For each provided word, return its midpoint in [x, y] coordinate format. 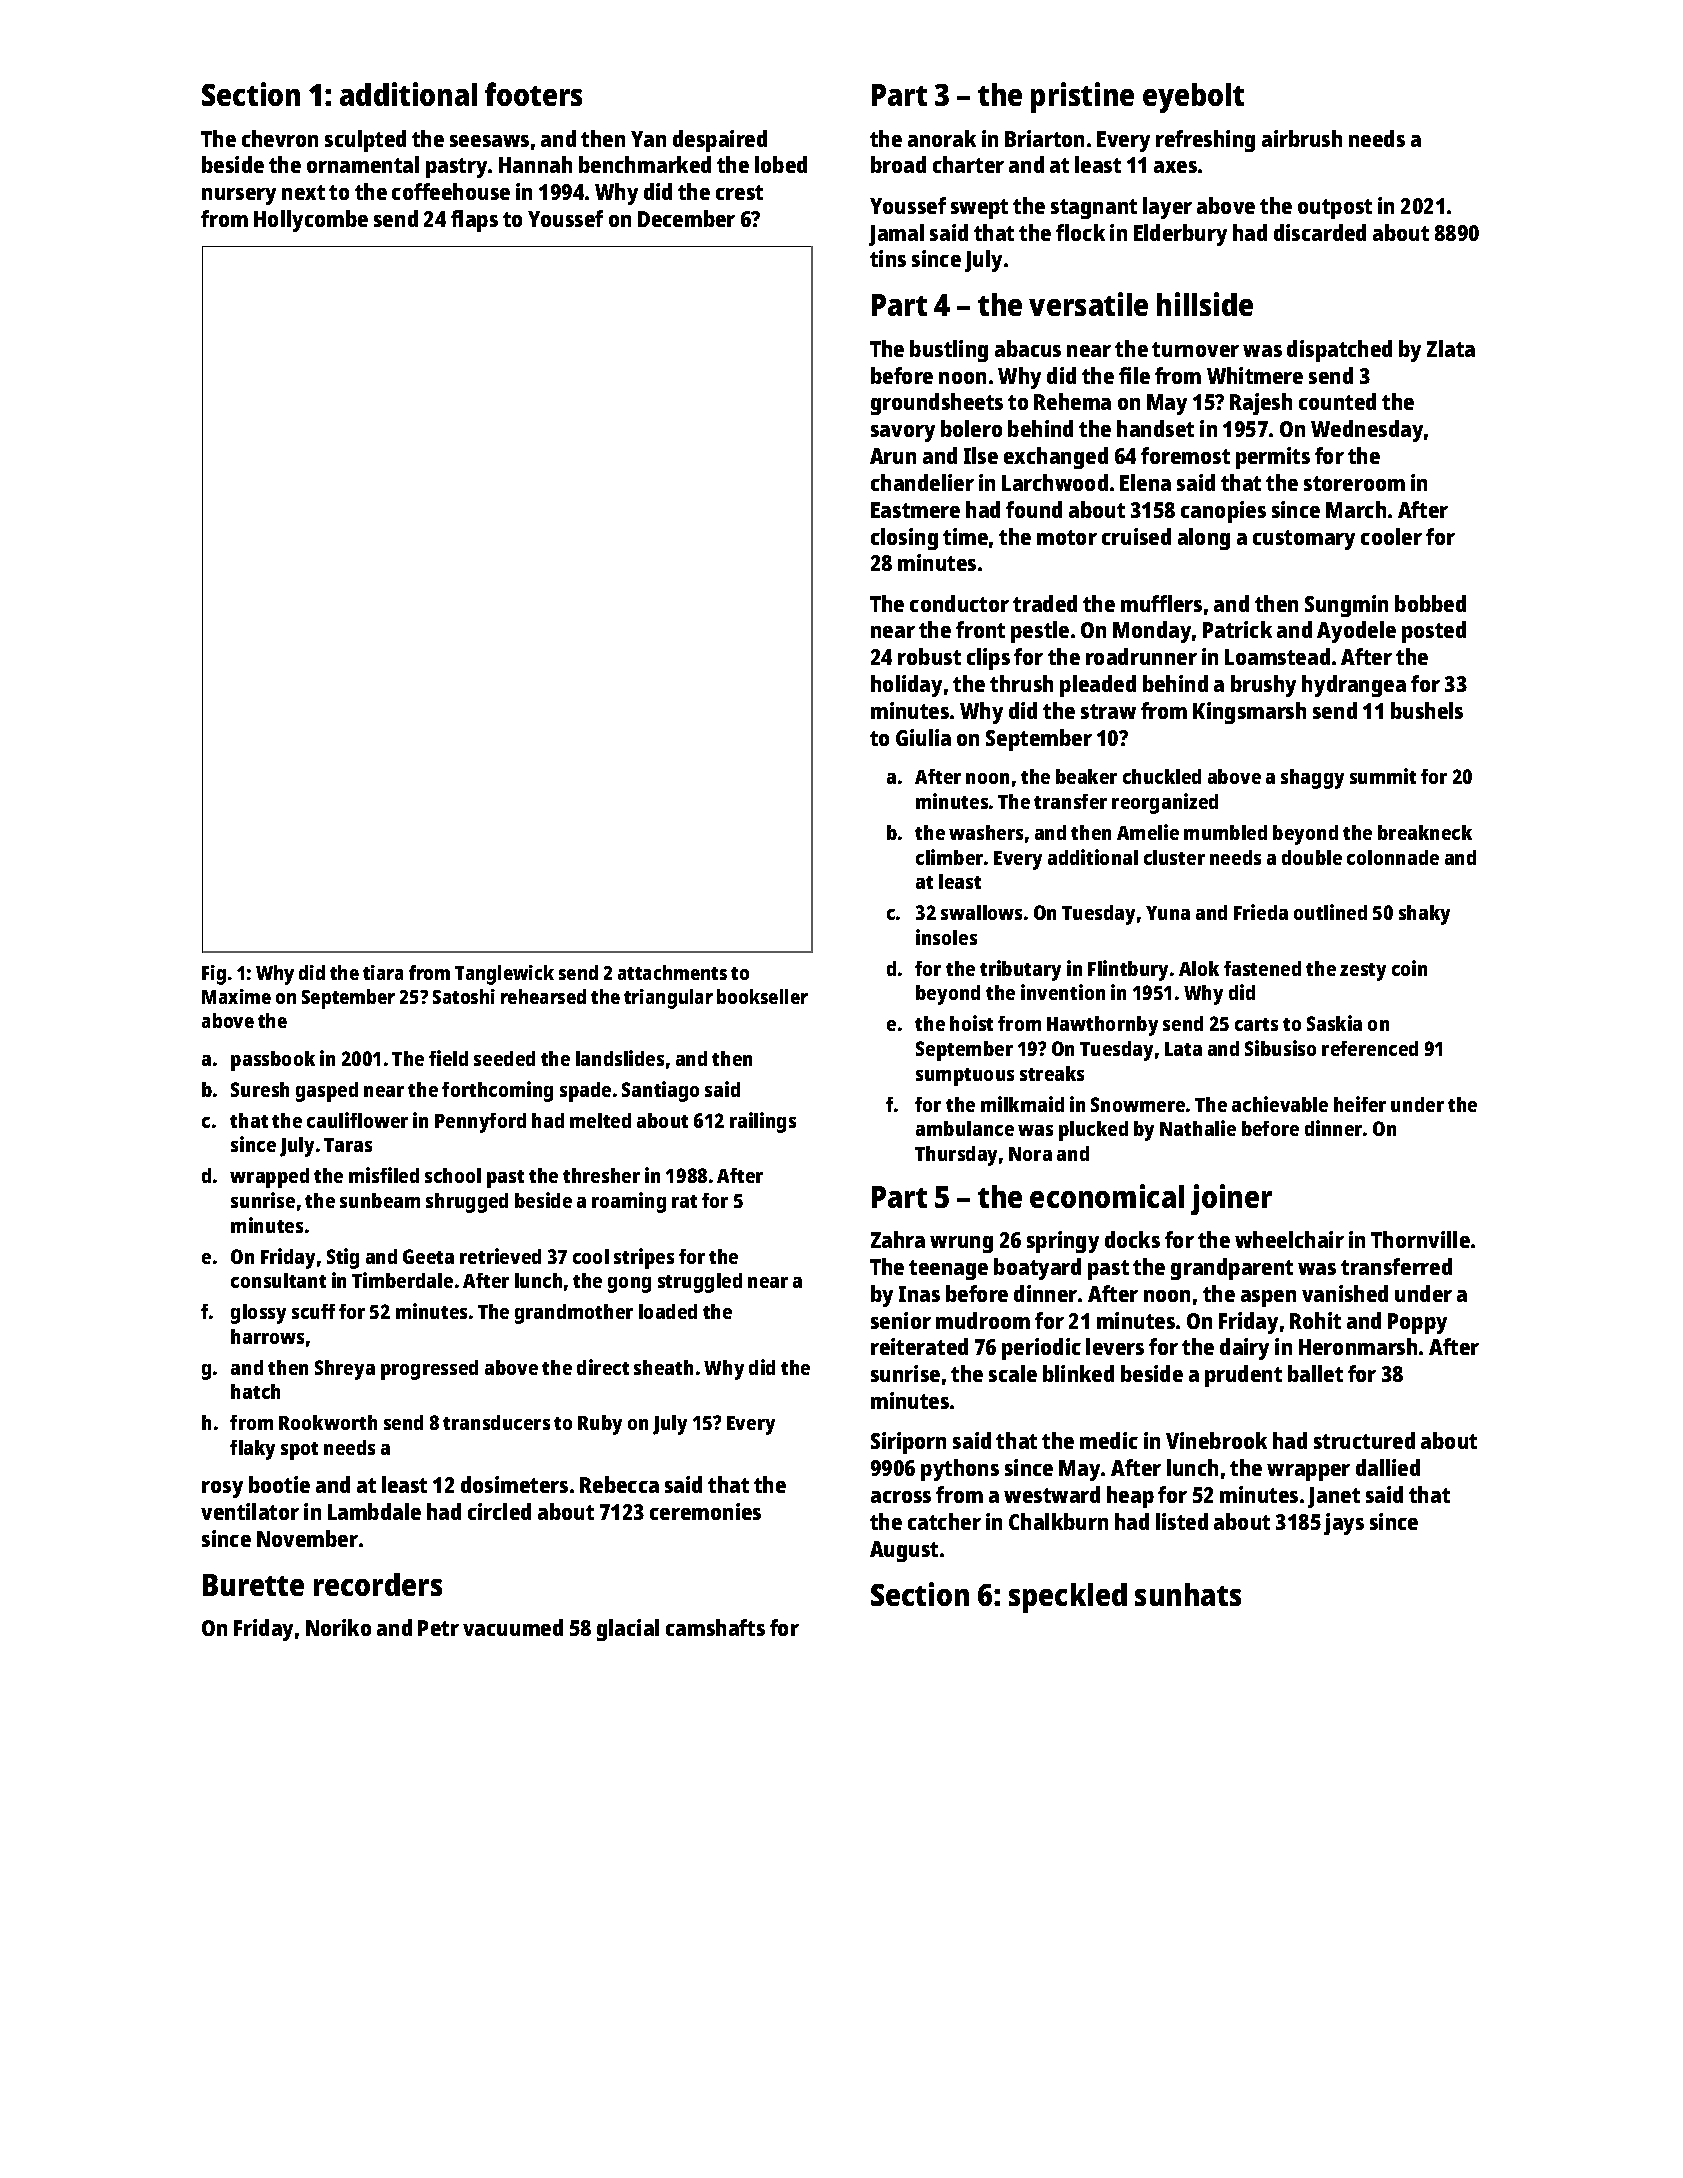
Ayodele [1356, 632]
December [686, 218]
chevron [280, 138]
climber [949, 857]
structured [1364, 1440]
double [1312, 857]
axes [1175, 167]
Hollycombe [311, 221]
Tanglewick [504, 975]
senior [901, 1320]
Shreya [345, 1370]
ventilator [250, 1511]
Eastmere [915, 510]
